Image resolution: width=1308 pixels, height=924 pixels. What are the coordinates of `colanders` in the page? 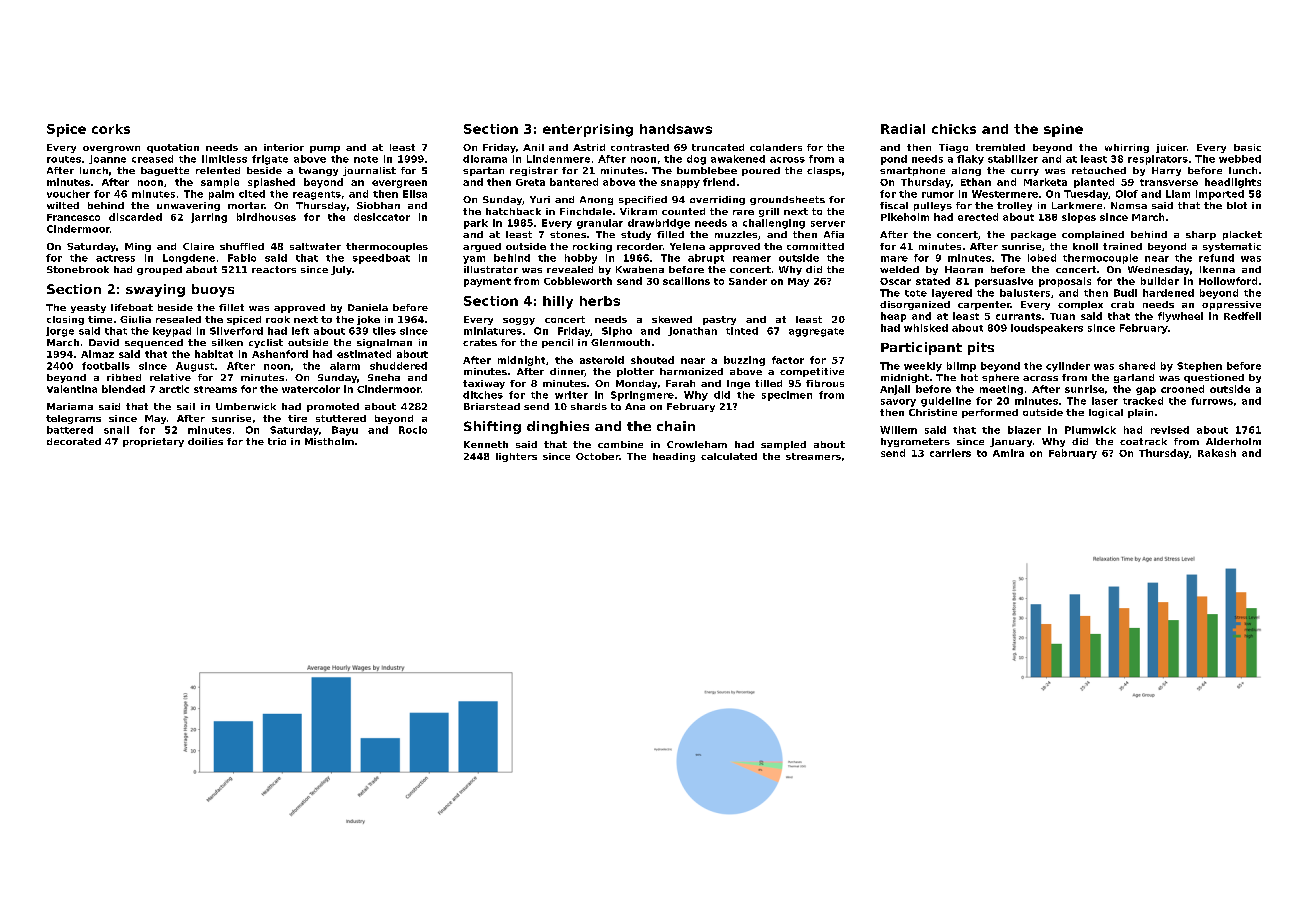 It's located at (776, 147).
